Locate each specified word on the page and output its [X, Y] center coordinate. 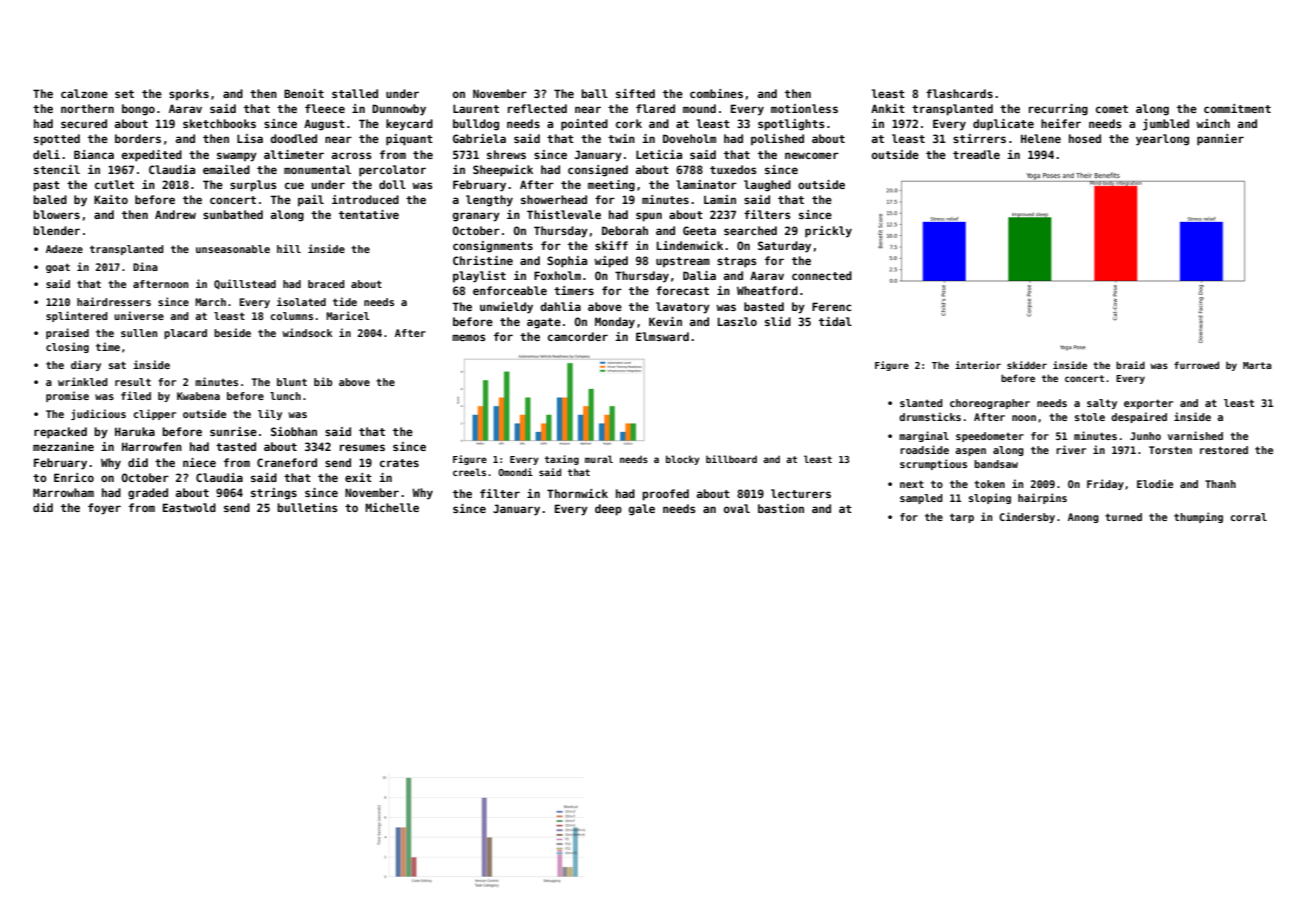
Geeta [699, 230]
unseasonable [233, 249]
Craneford [287, 462]
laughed [767, 186]
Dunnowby [399, 110]
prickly [828, 232]
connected [822, 275]
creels [469, 472]
